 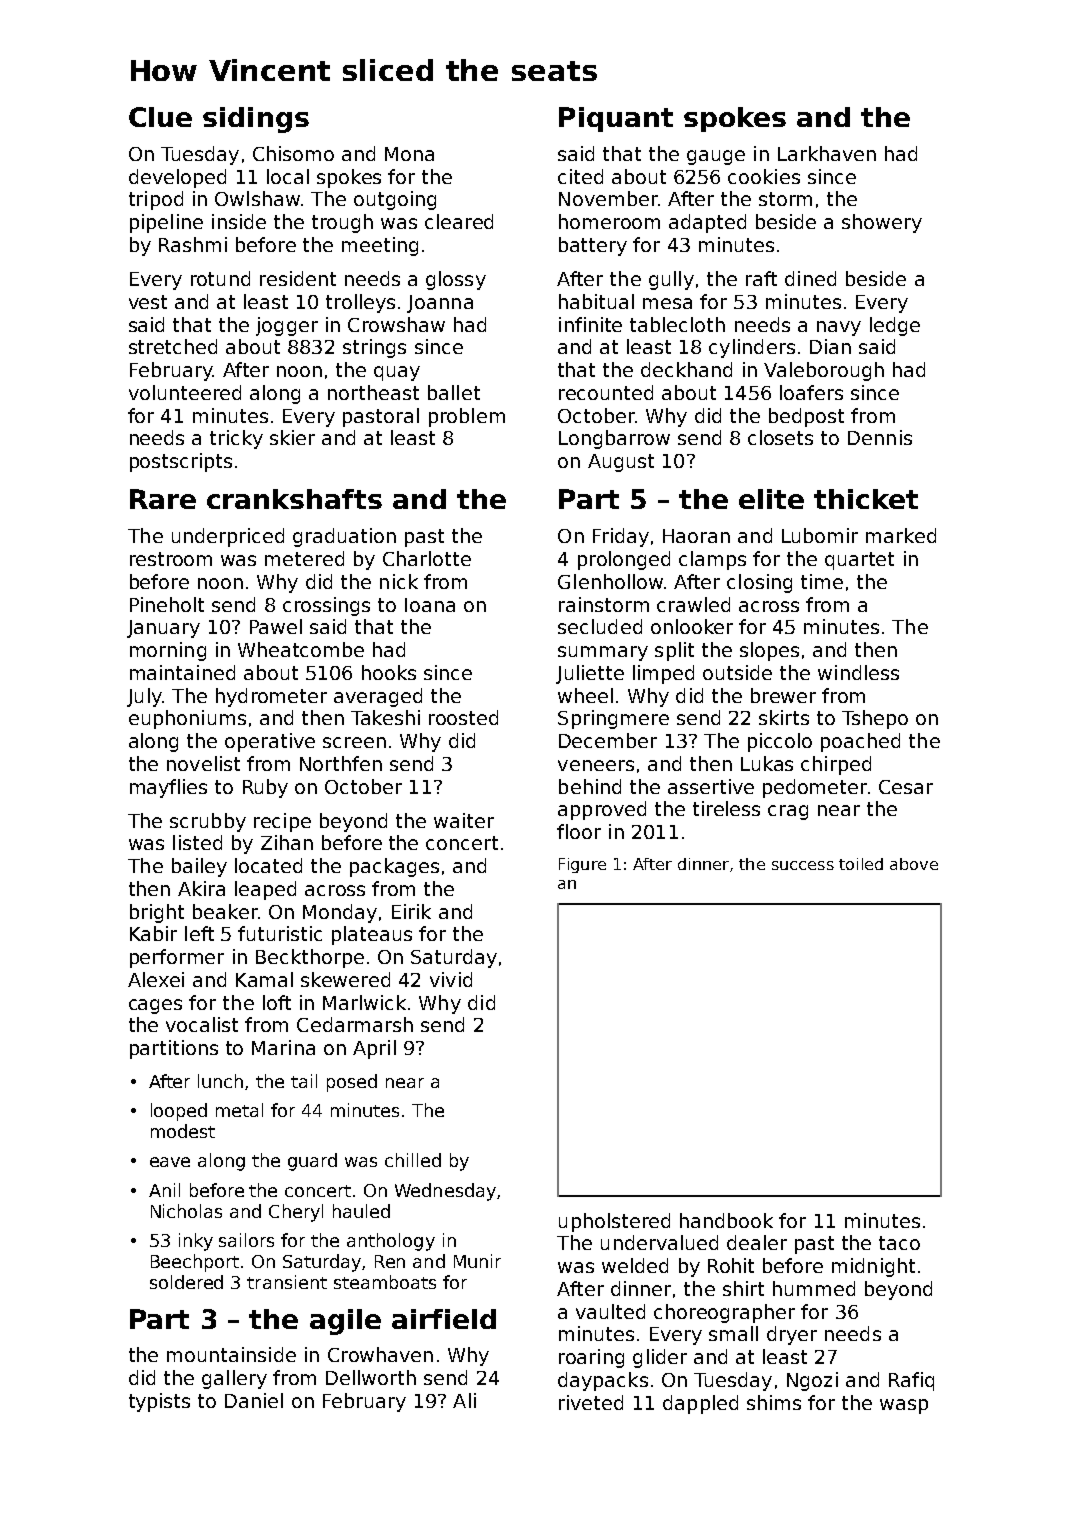 I want to click on Figure, so click(x=582, y=865).
